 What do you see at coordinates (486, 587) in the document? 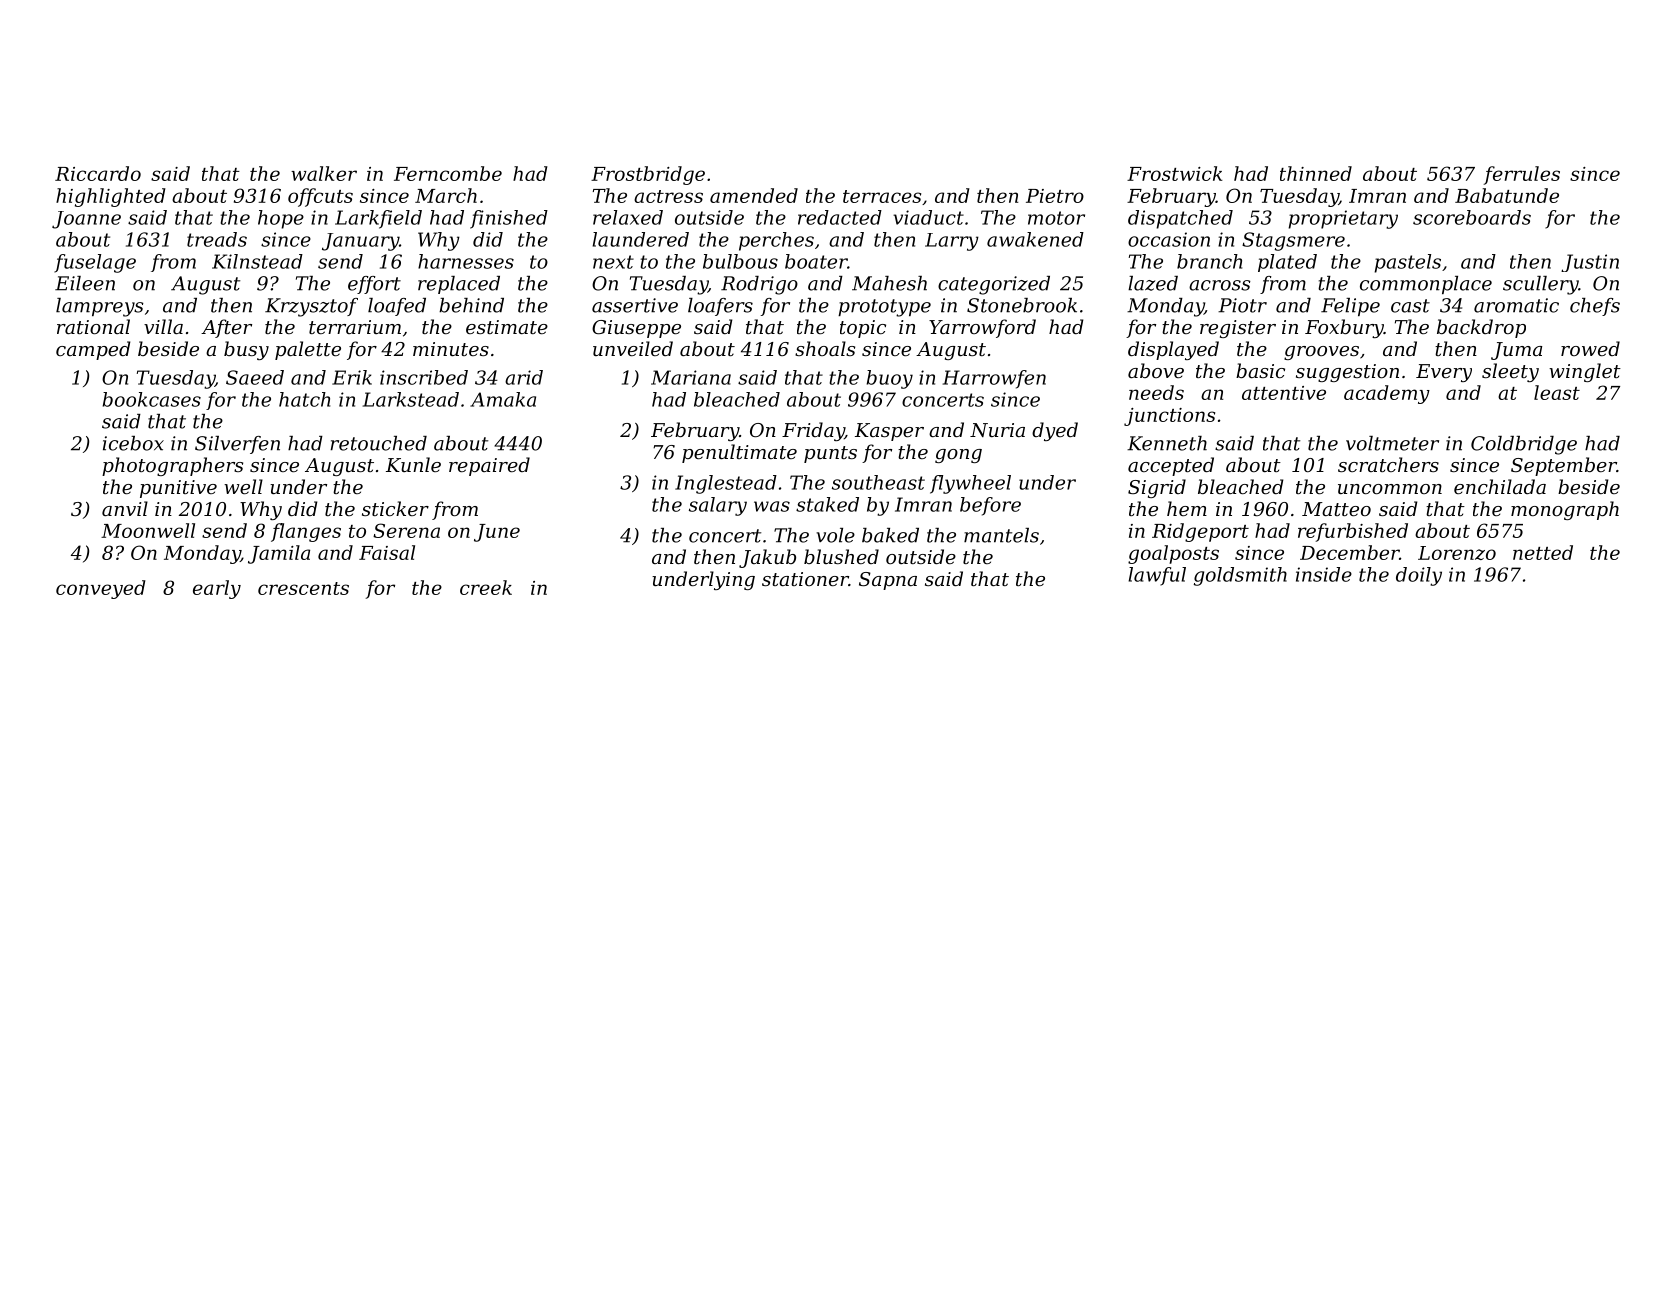
I see `creek` at bounding box center [486, 587].
